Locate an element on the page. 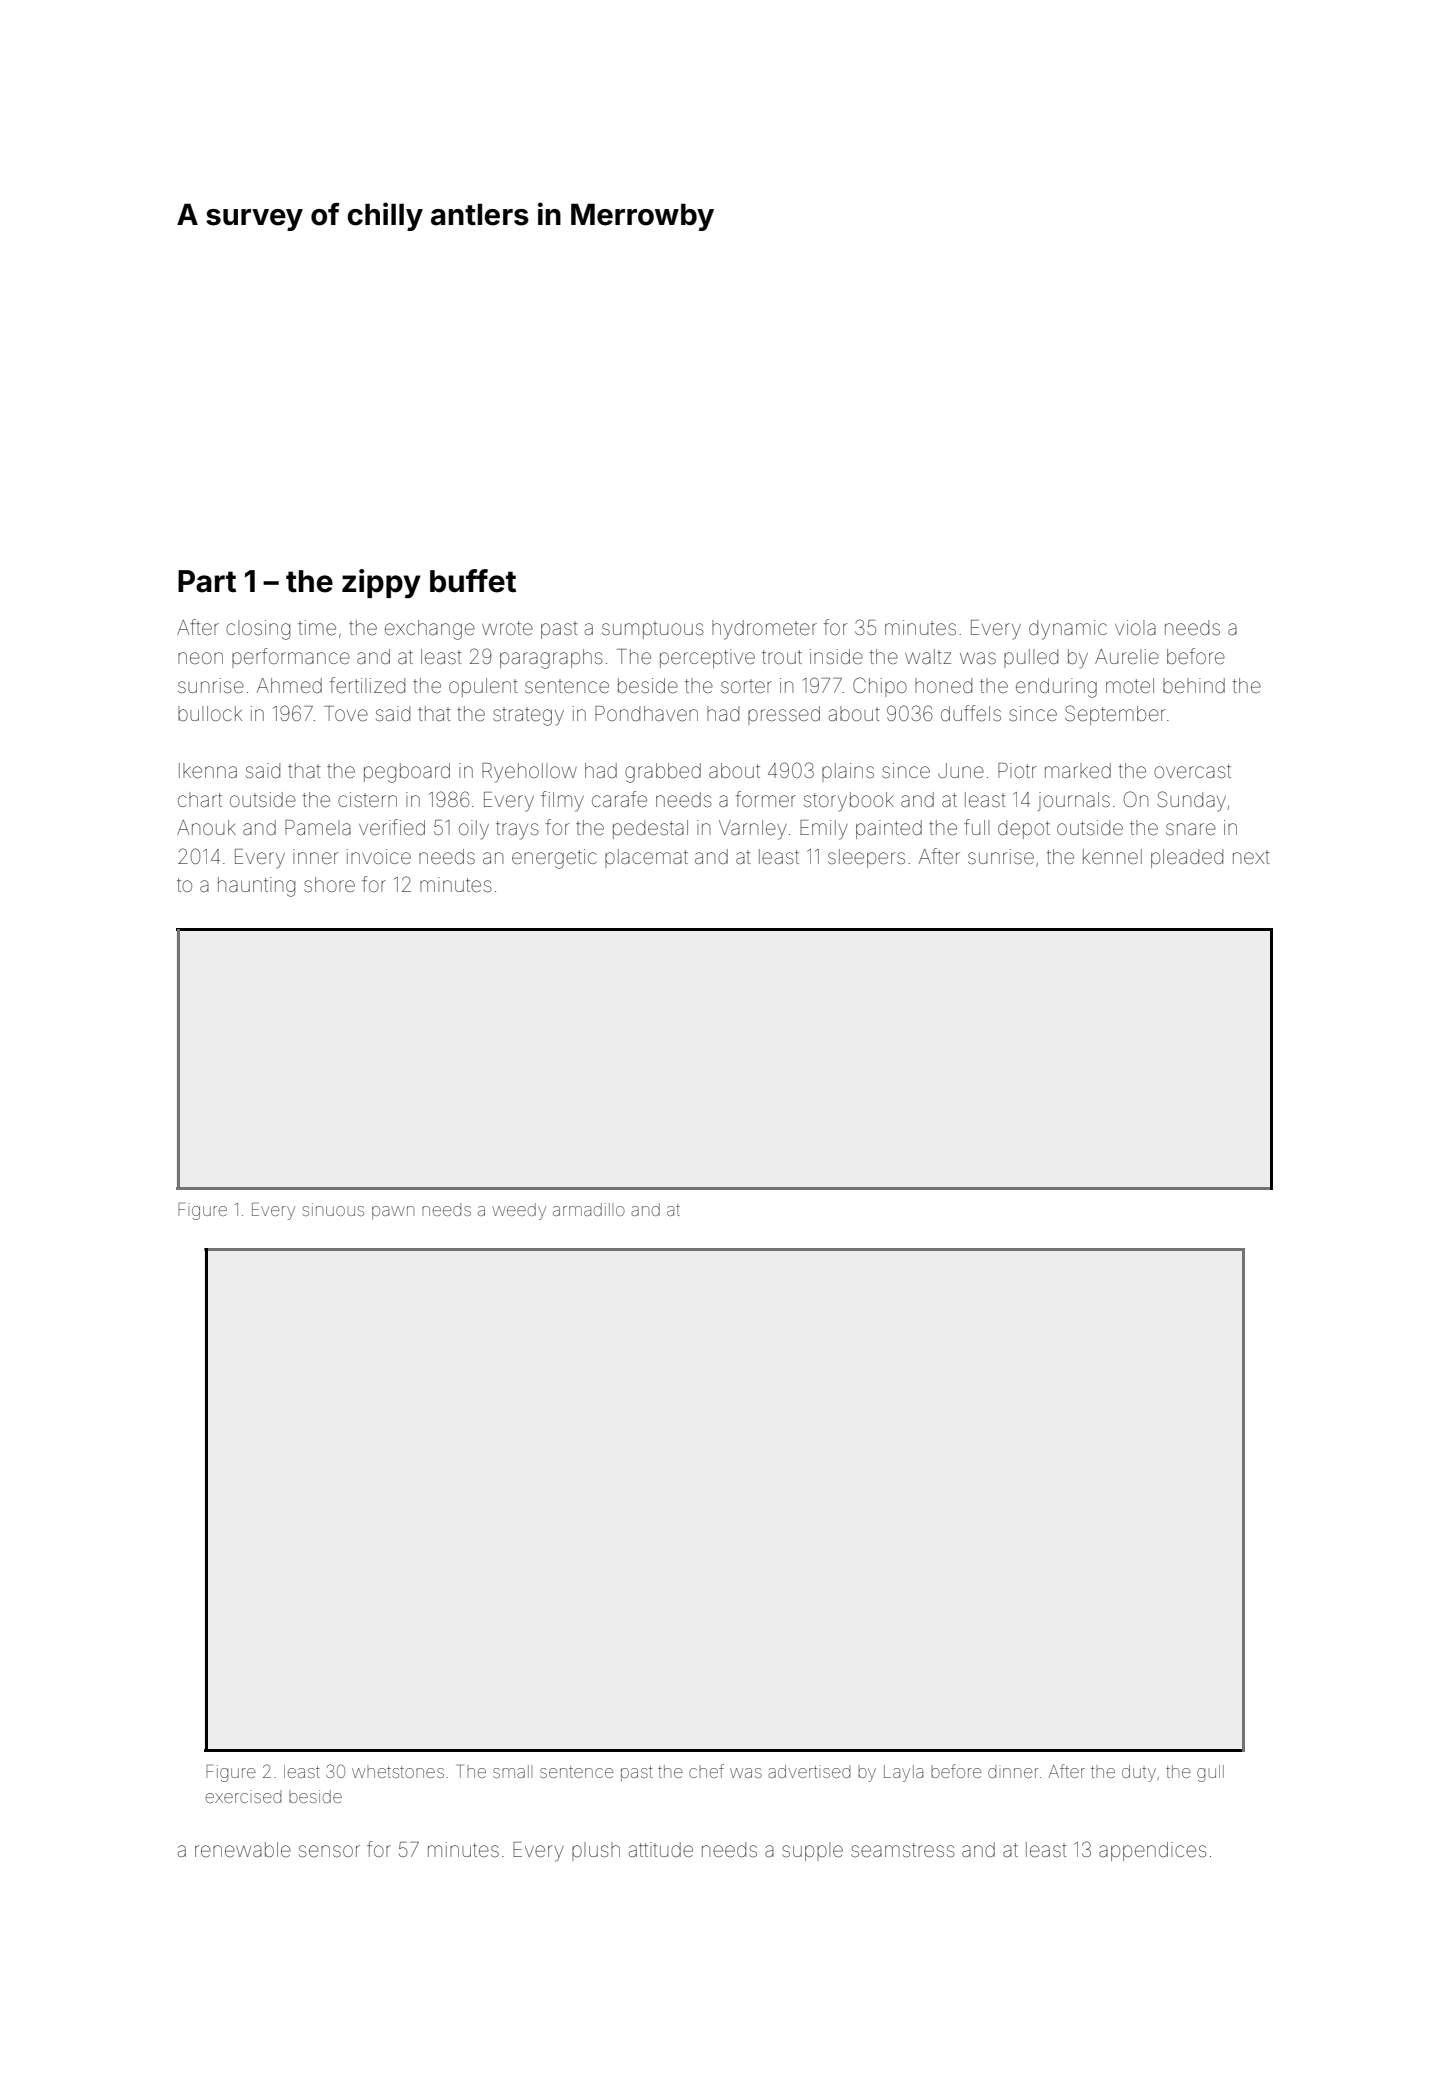  neon is located at coordinates (200, 658).
